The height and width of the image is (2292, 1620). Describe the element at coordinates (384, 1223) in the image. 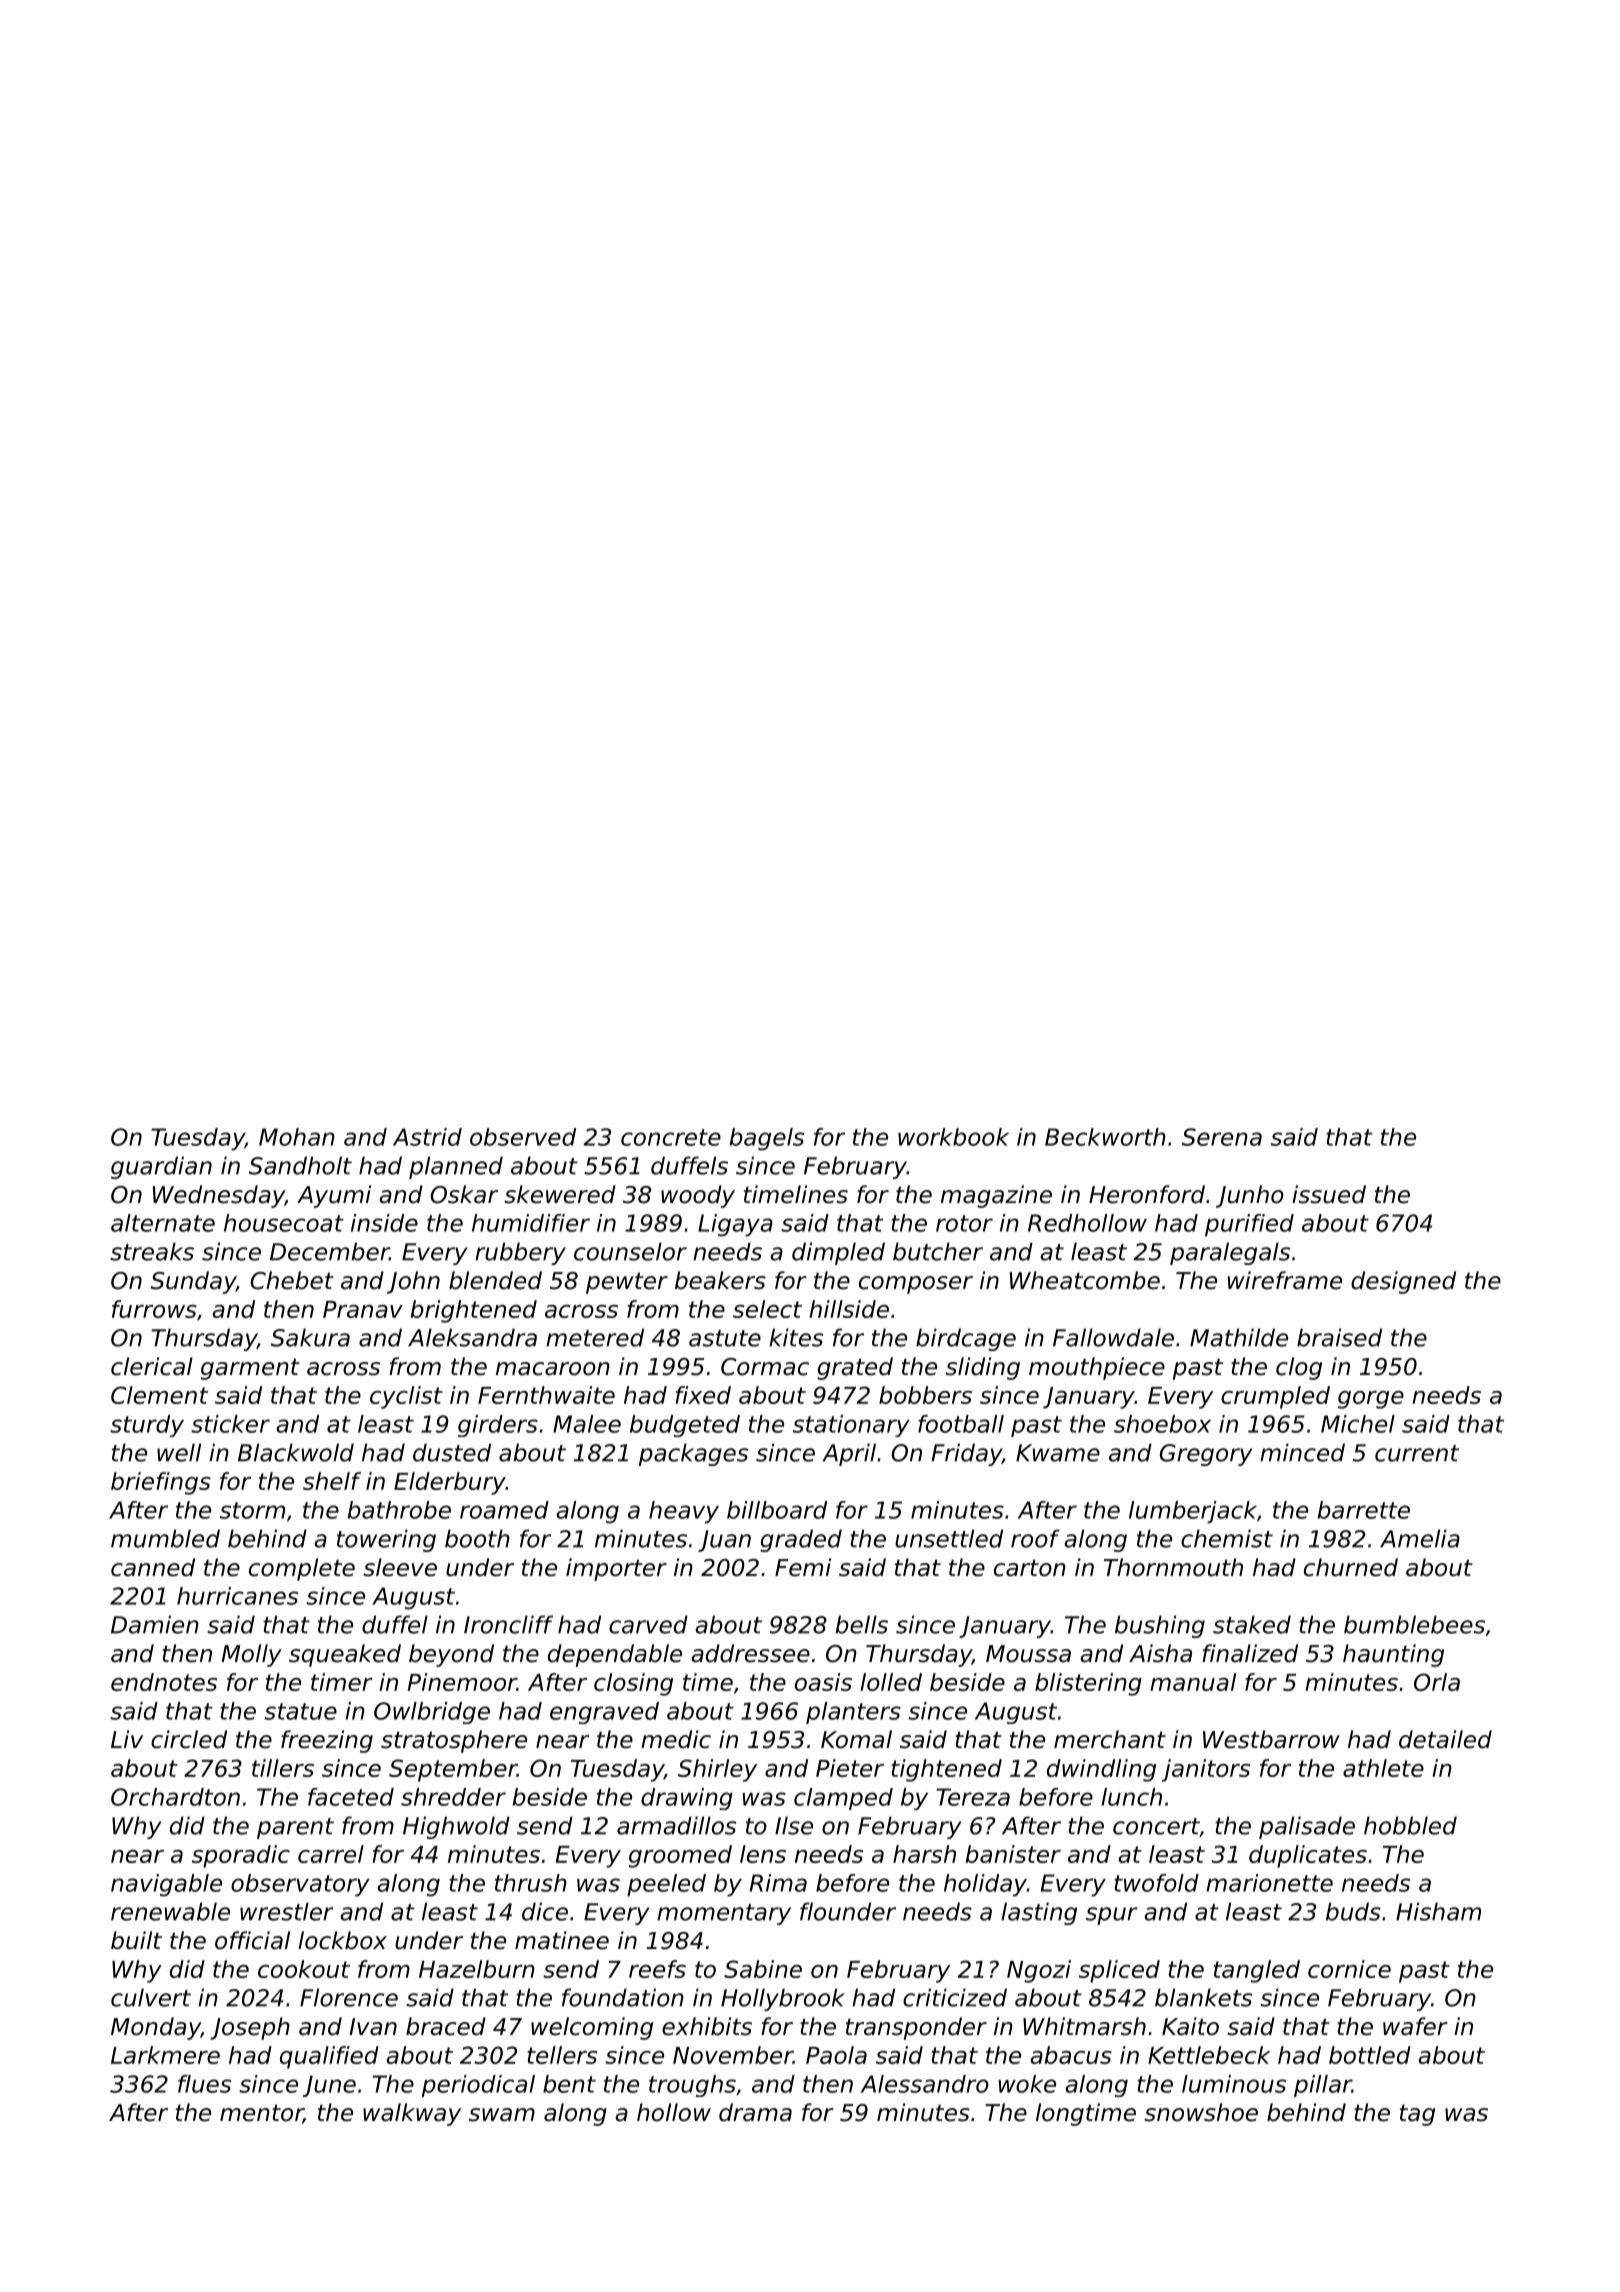

I see `inside` at that location.
